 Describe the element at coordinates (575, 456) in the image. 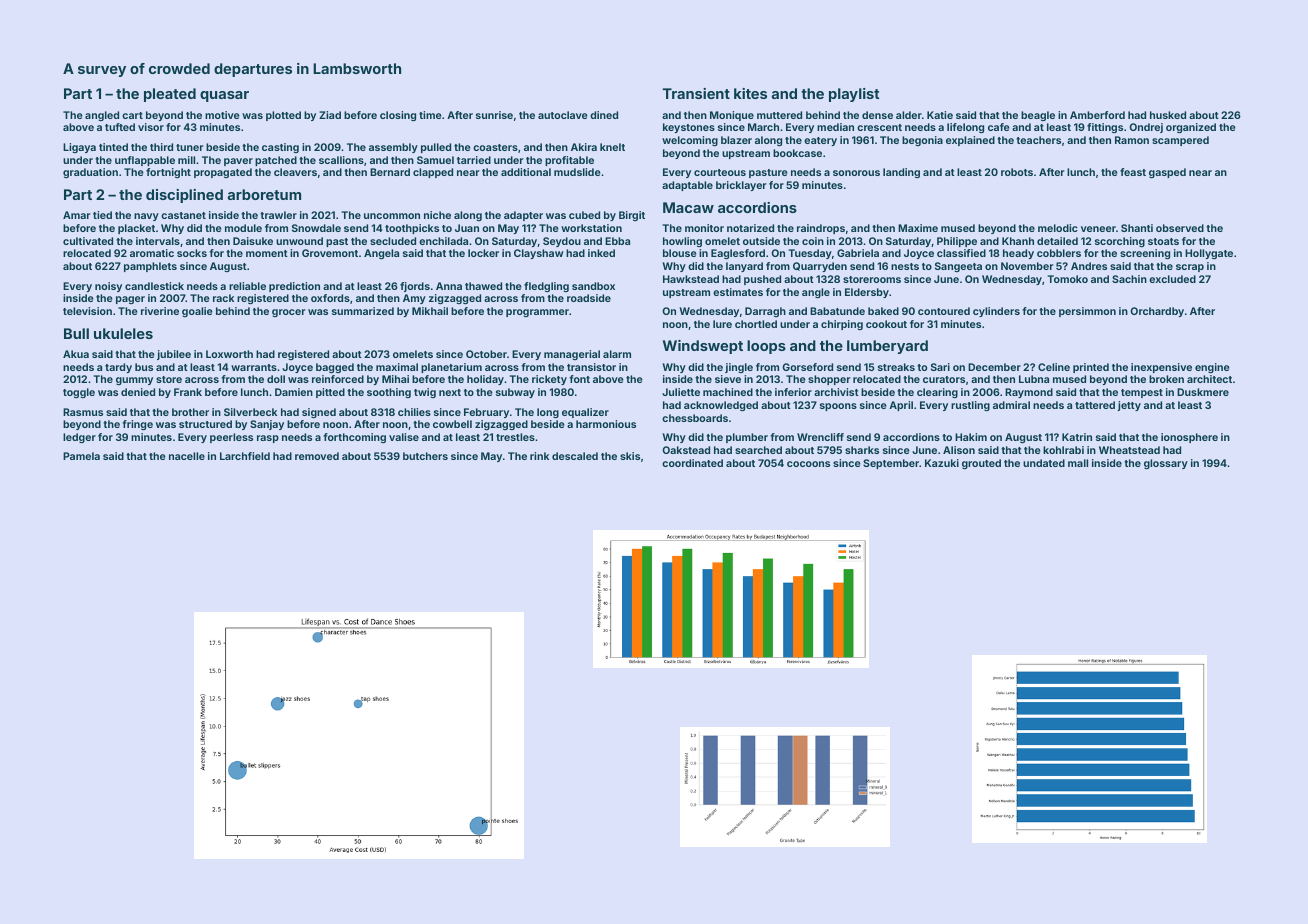

I see `descaled` at that location.
